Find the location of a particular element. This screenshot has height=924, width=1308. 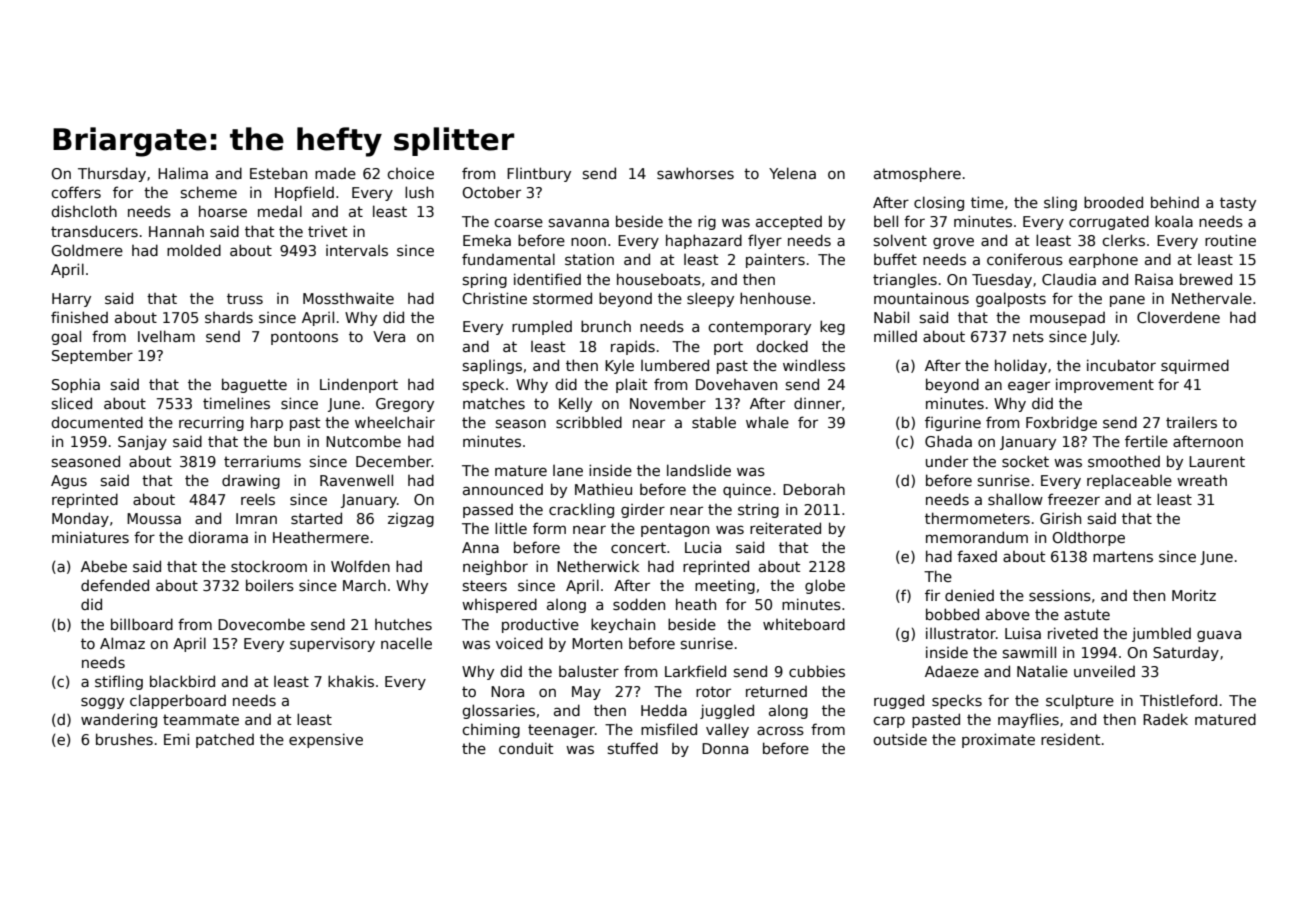

accepted is located at coordinates (789, 223).
